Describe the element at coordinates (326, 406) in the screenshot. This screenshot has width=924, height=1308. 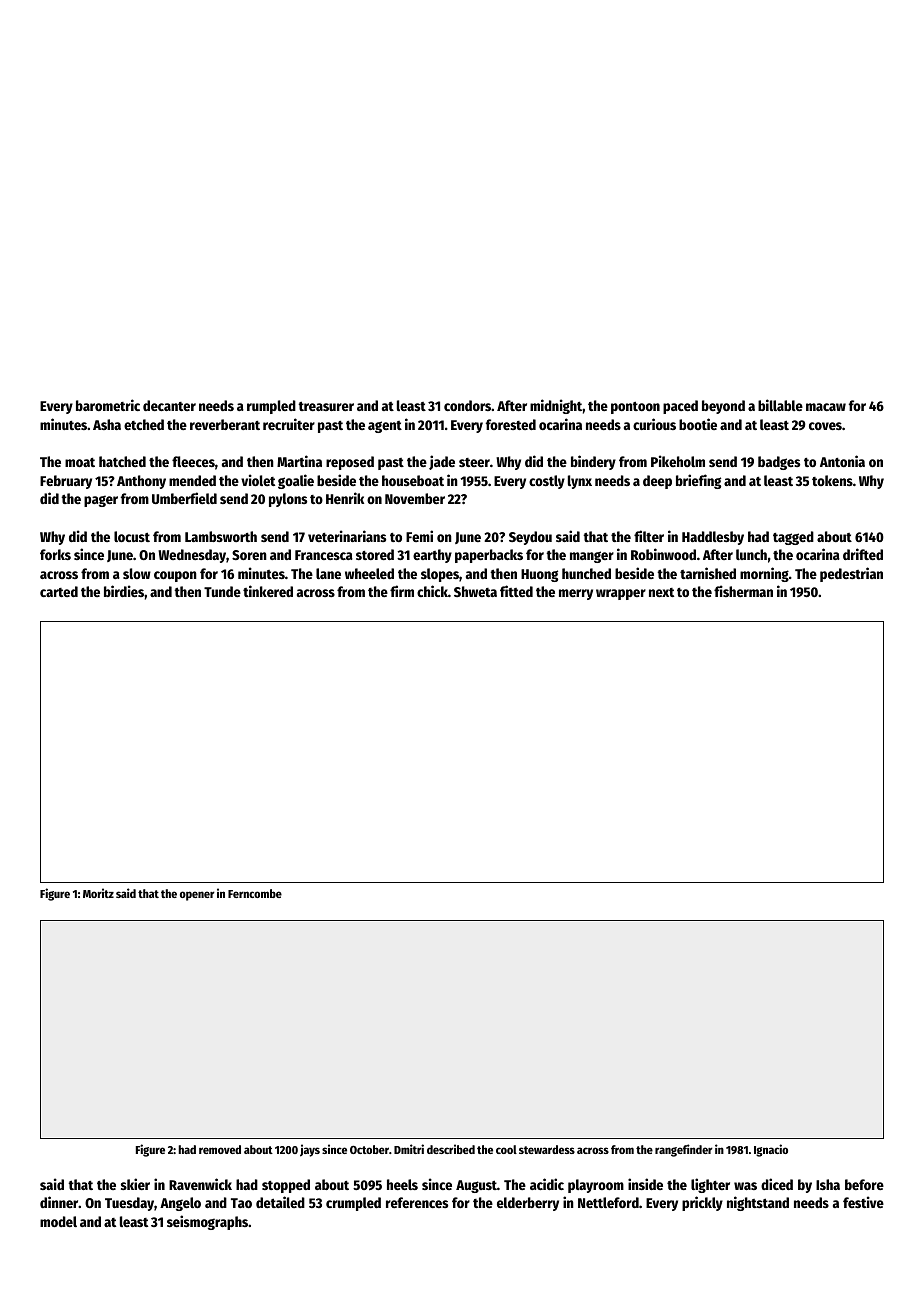
I see `treasurer` at that location.
